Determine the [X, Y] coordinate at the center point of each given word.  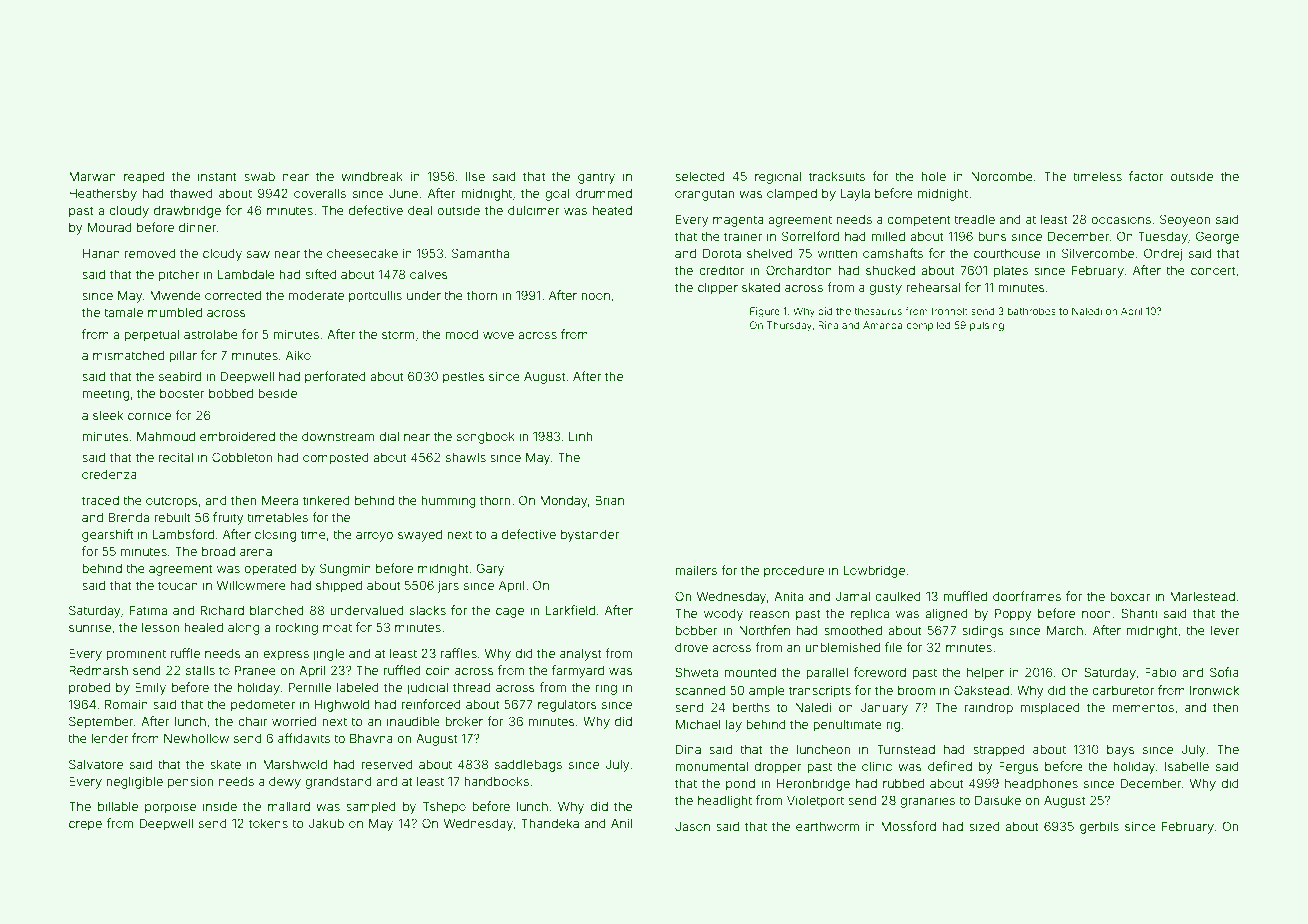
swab [259, 176]
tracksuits [837, 176]
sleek [108, 415]
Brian [609, 500]
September [101, 722]
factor [1146, 176]
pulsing [987, 326]
